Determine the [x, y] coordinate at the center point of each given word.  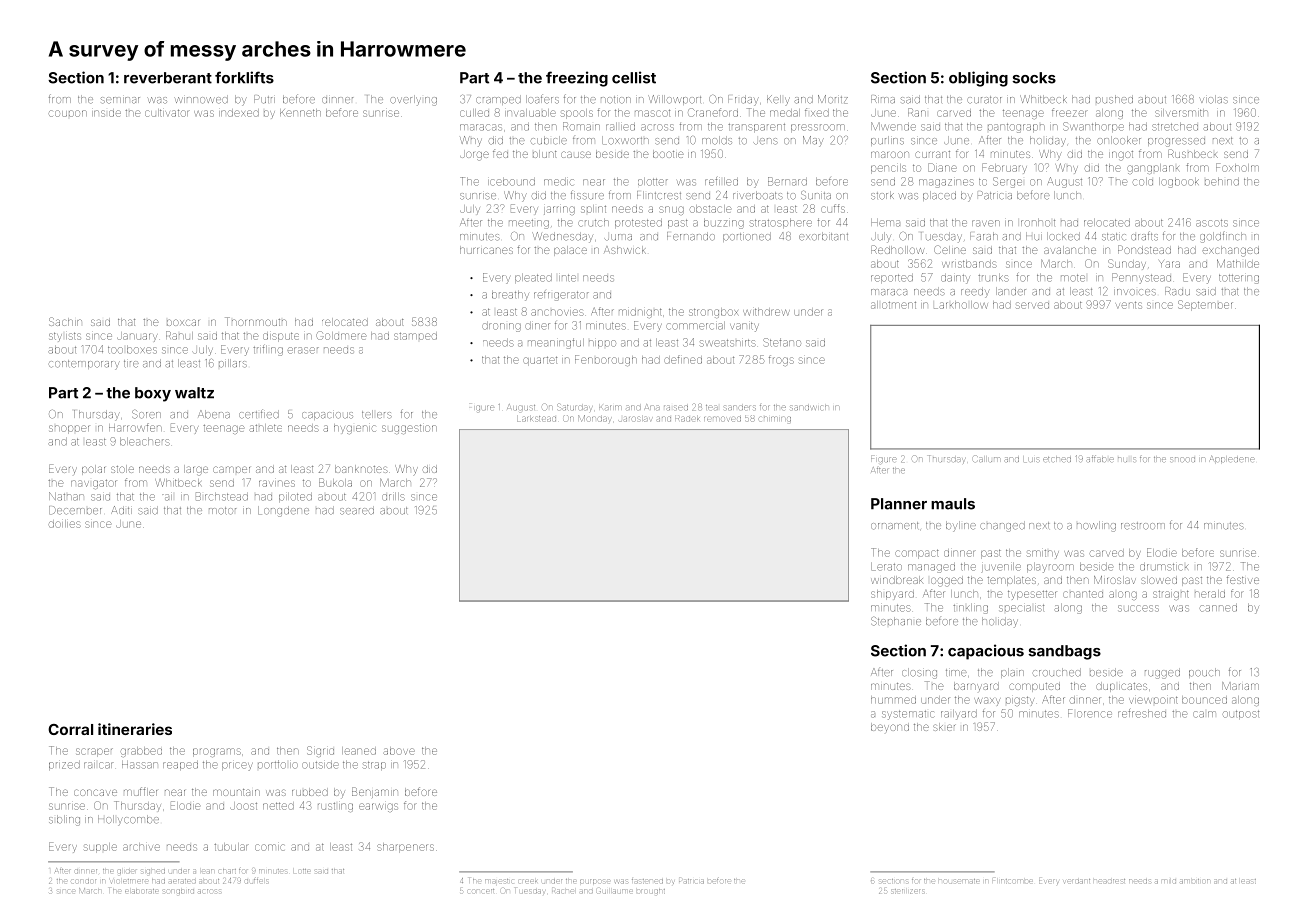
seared [357, 510]
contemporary [84, 365]
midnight [640, 313]
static [1114, 237]
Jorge [474, 155]
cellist [634, 77]
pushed [1114, 99]
